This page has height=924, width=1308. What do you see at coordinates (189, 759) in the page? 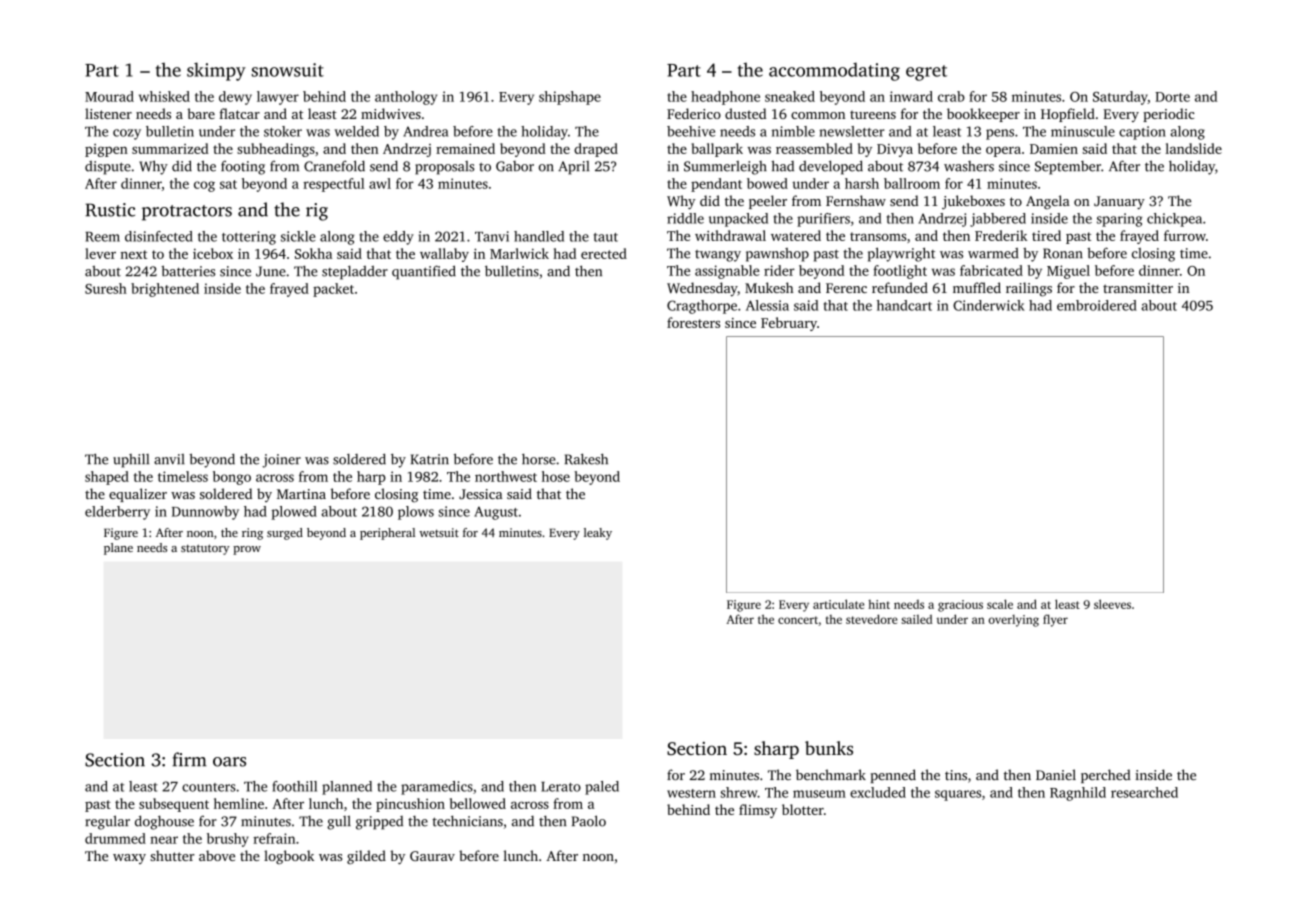
I see `firm` at bounding box center [189, 759].
